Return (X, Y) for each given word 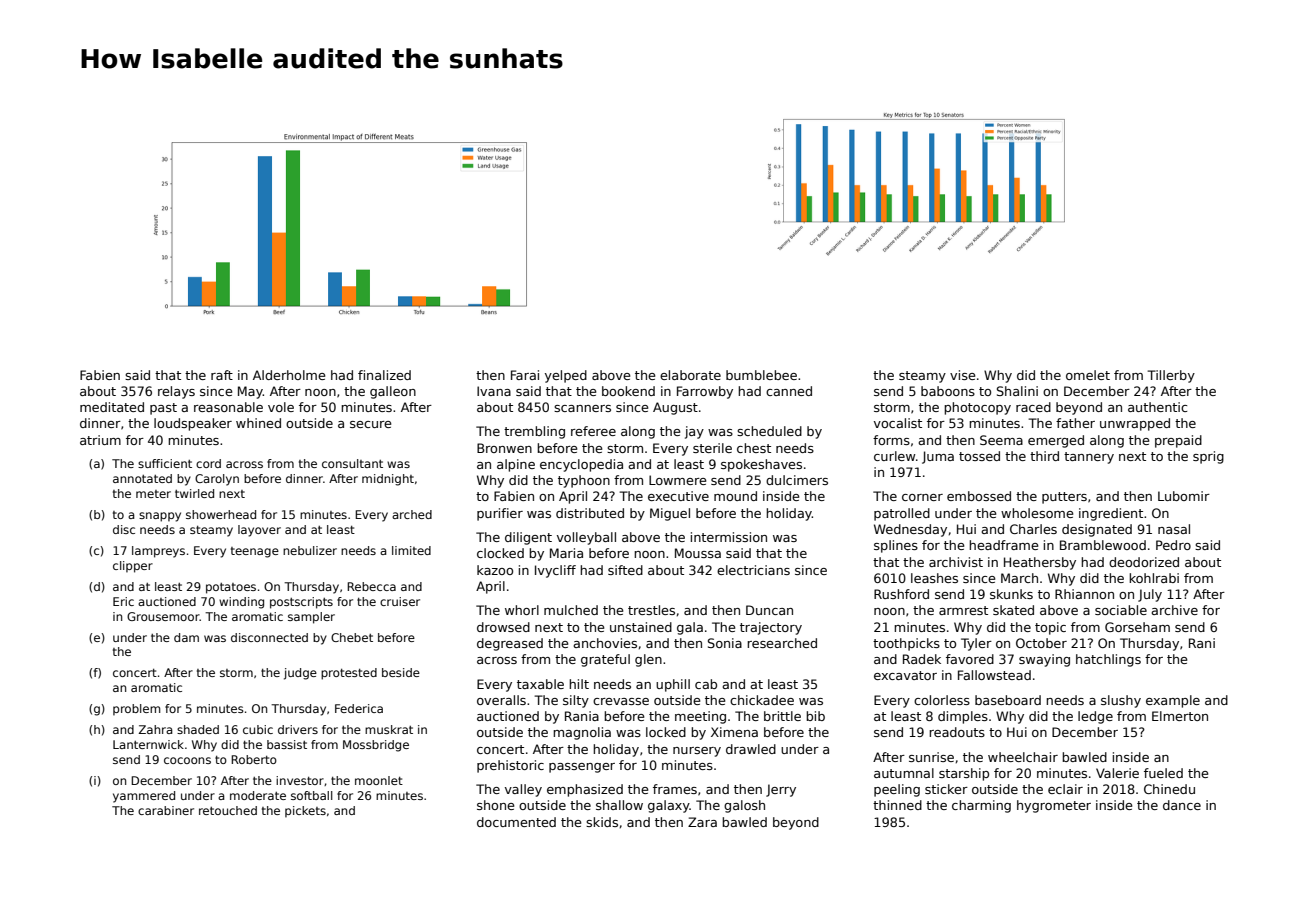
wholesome (1037, 513)
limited (411, 550)
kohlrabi (1154, 578)
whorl (522, 610)
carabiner (166, 810)
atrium (100, 440)
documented (516, 822)
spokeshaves (761, 465)
